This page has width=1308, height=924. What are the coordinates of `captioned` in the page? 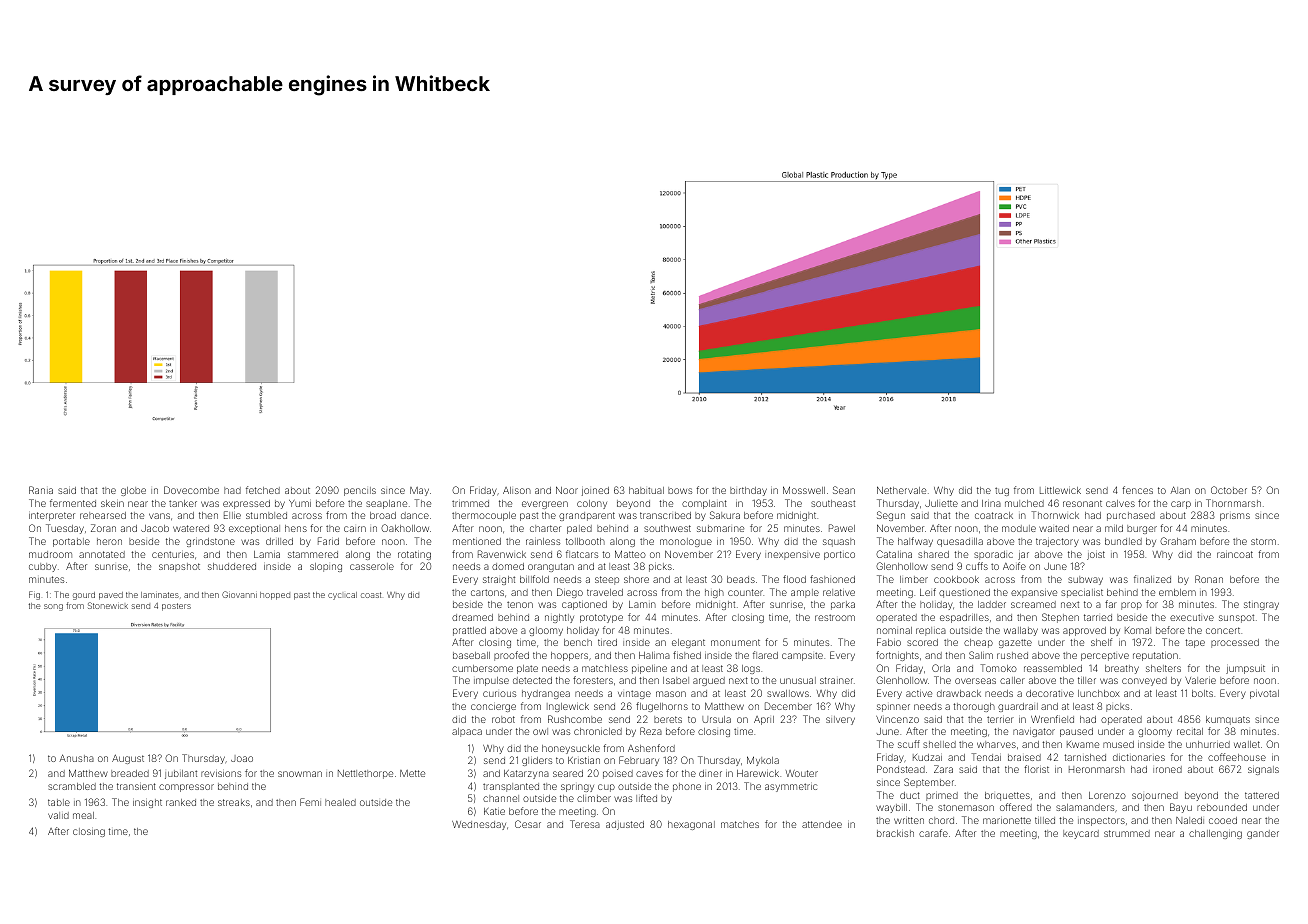 It's located at (584, 605).
